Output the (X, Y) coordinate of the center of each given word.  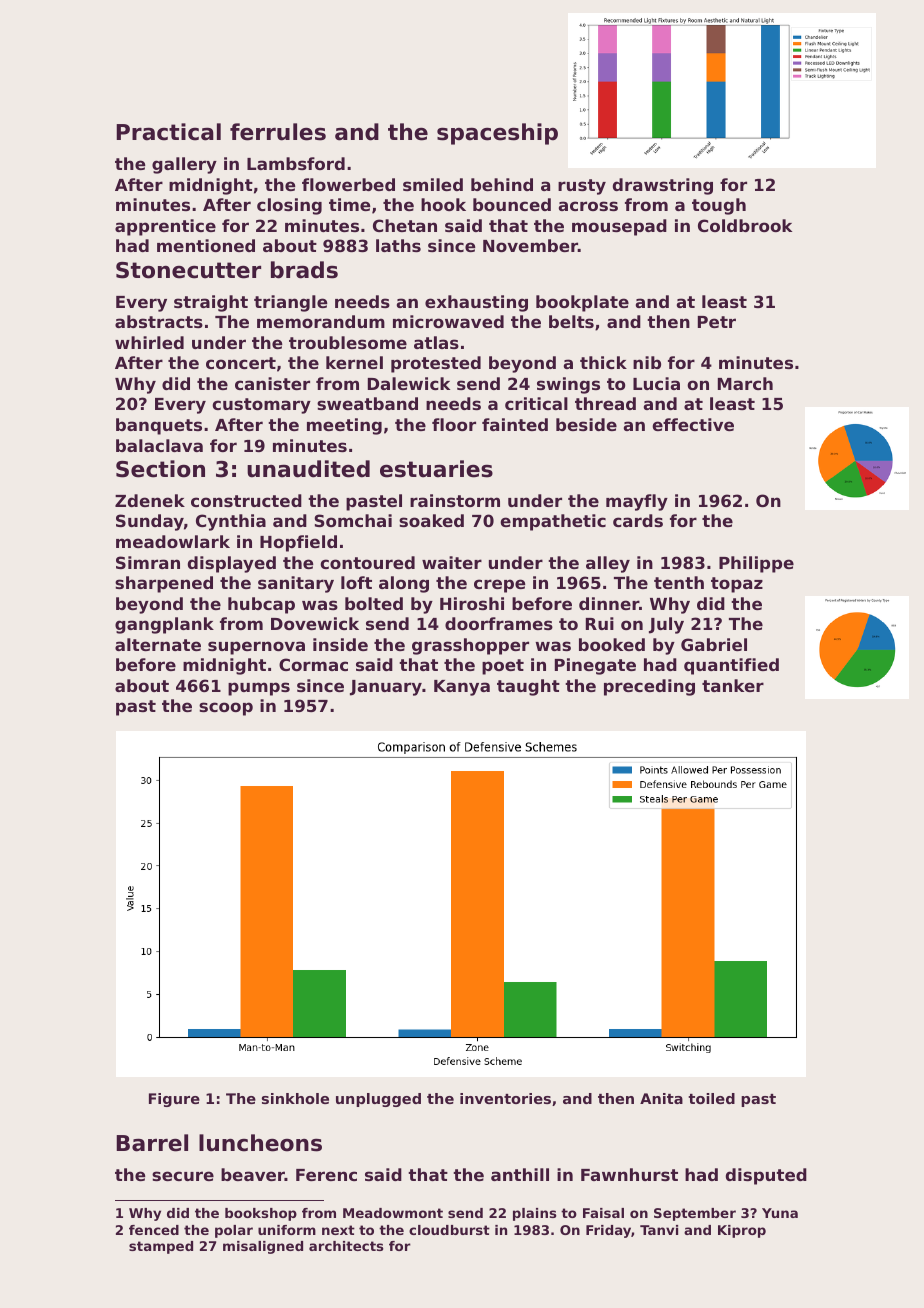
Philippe (756, 564)
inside (340, 644)
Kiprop (742, 1231)
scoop (226, 709)
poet (503, 667)
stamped (161, 1247)
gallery (184, 165)
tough (719, 206)
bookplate (582, 303)
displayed (232, 564)
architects (346, 1246)
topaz (737, 585)
